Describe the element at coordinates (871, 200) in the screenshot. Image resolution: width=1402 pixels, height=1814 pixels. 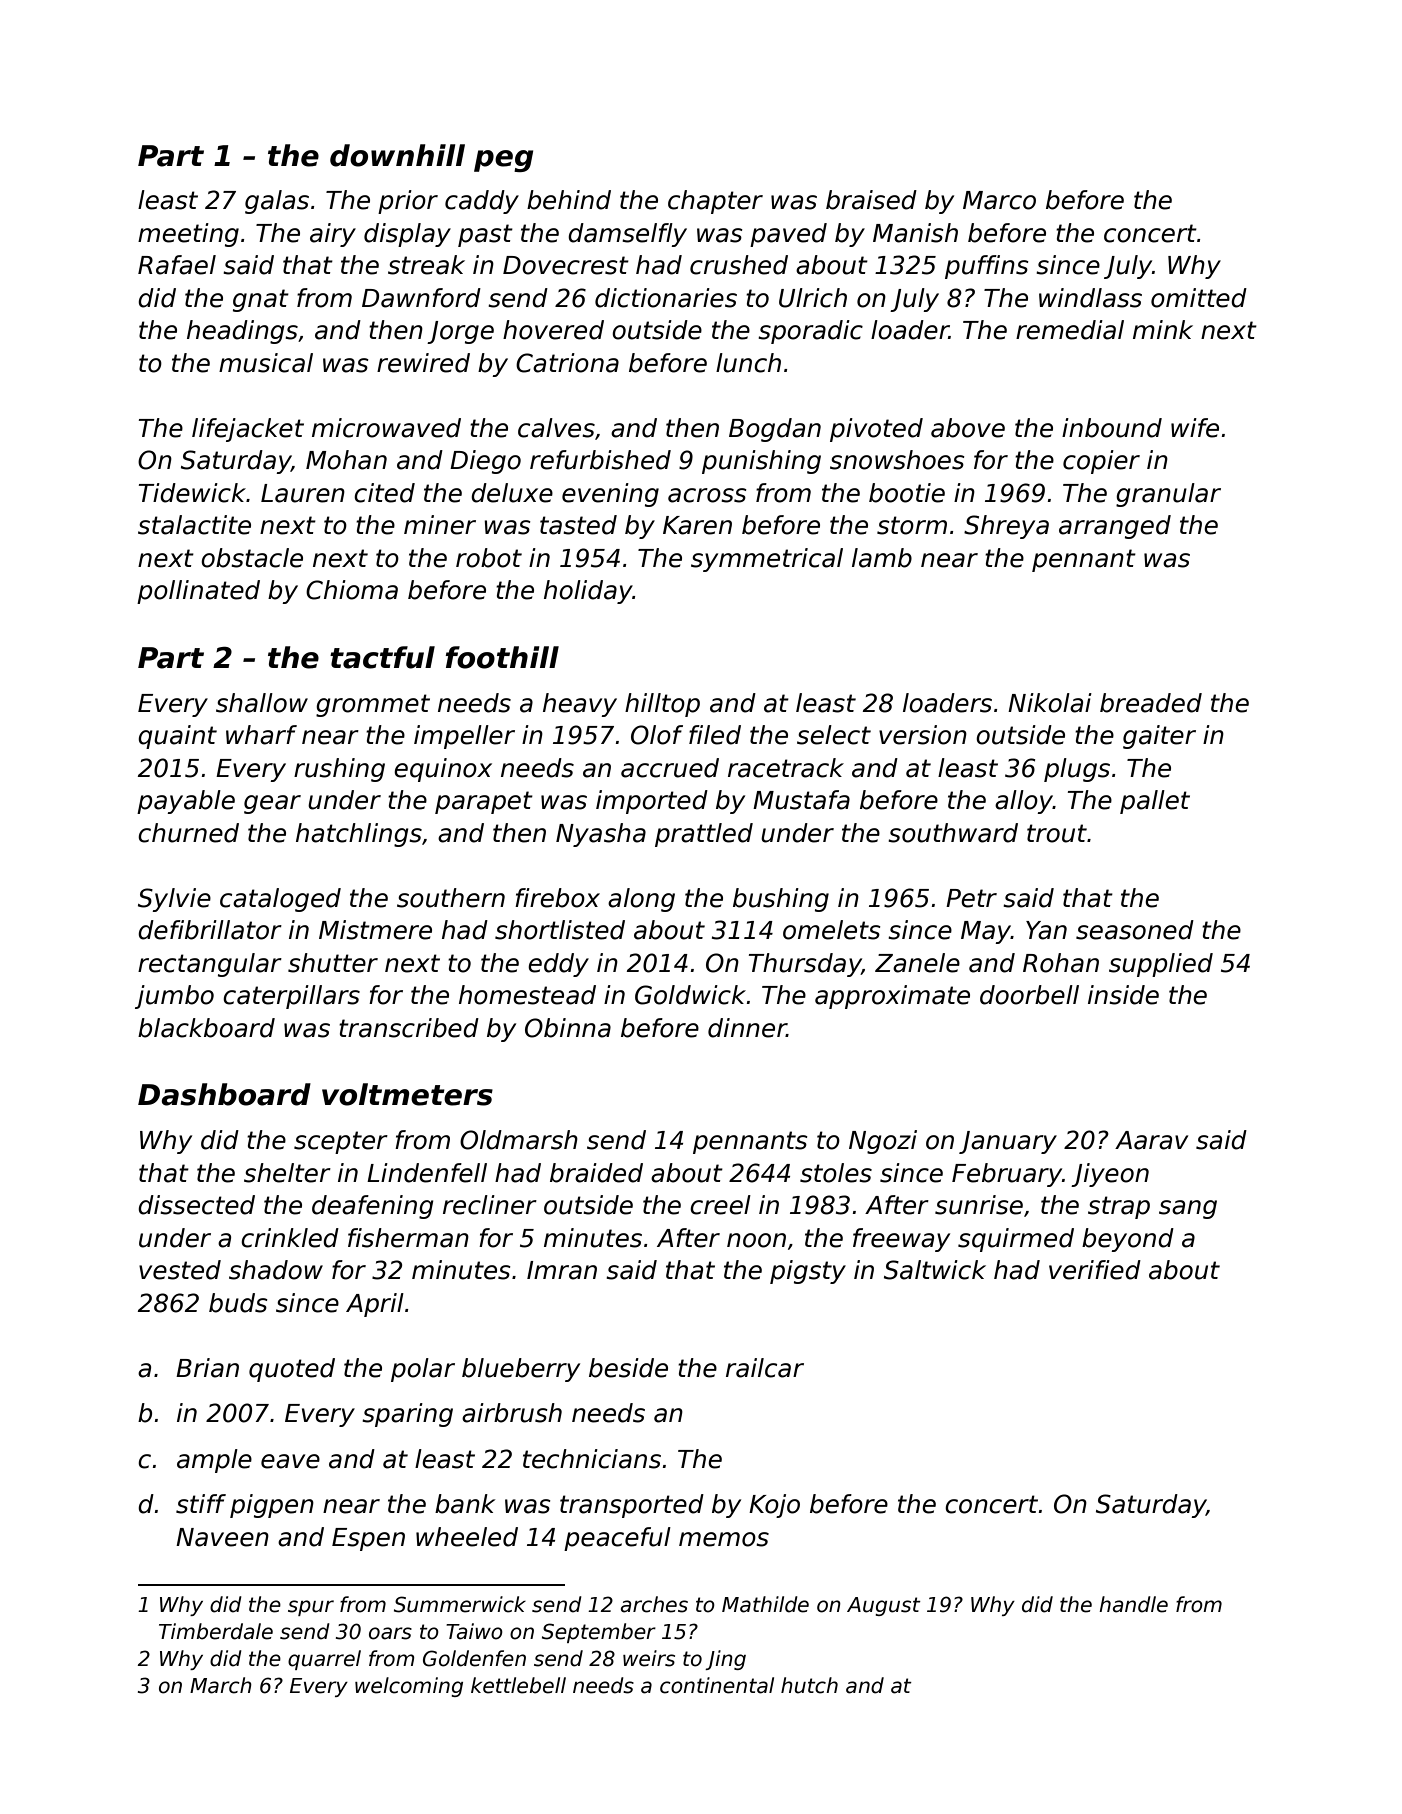
I see `braised` at that location.
